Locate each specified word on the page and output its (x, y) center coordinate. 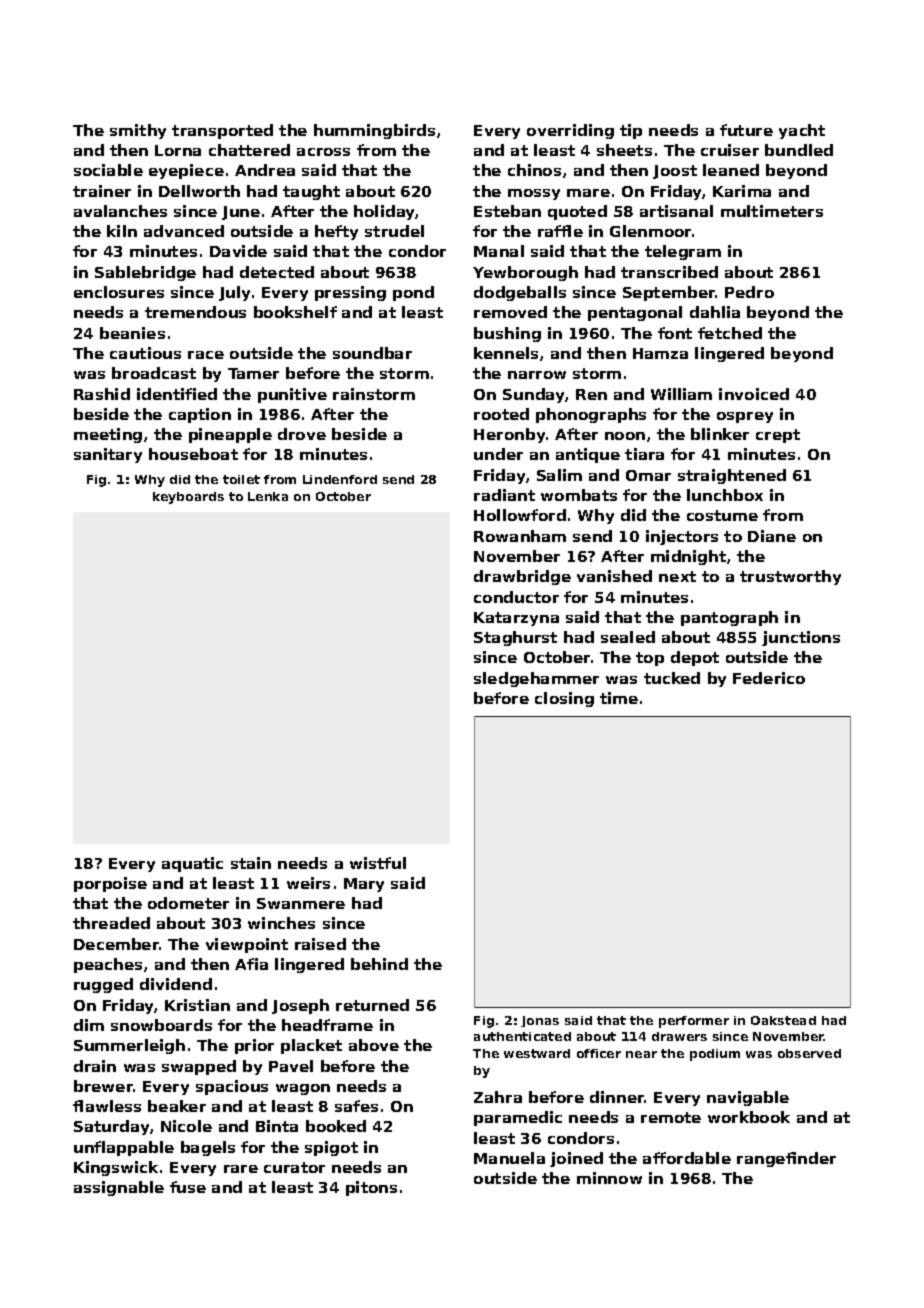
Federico (769, 678)
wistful (378, 863)
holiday (384, 212)
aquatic (192, 864)
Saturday (111, 1127)
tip (631, 131)
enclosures (119, 292)
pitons (371, 1188)
